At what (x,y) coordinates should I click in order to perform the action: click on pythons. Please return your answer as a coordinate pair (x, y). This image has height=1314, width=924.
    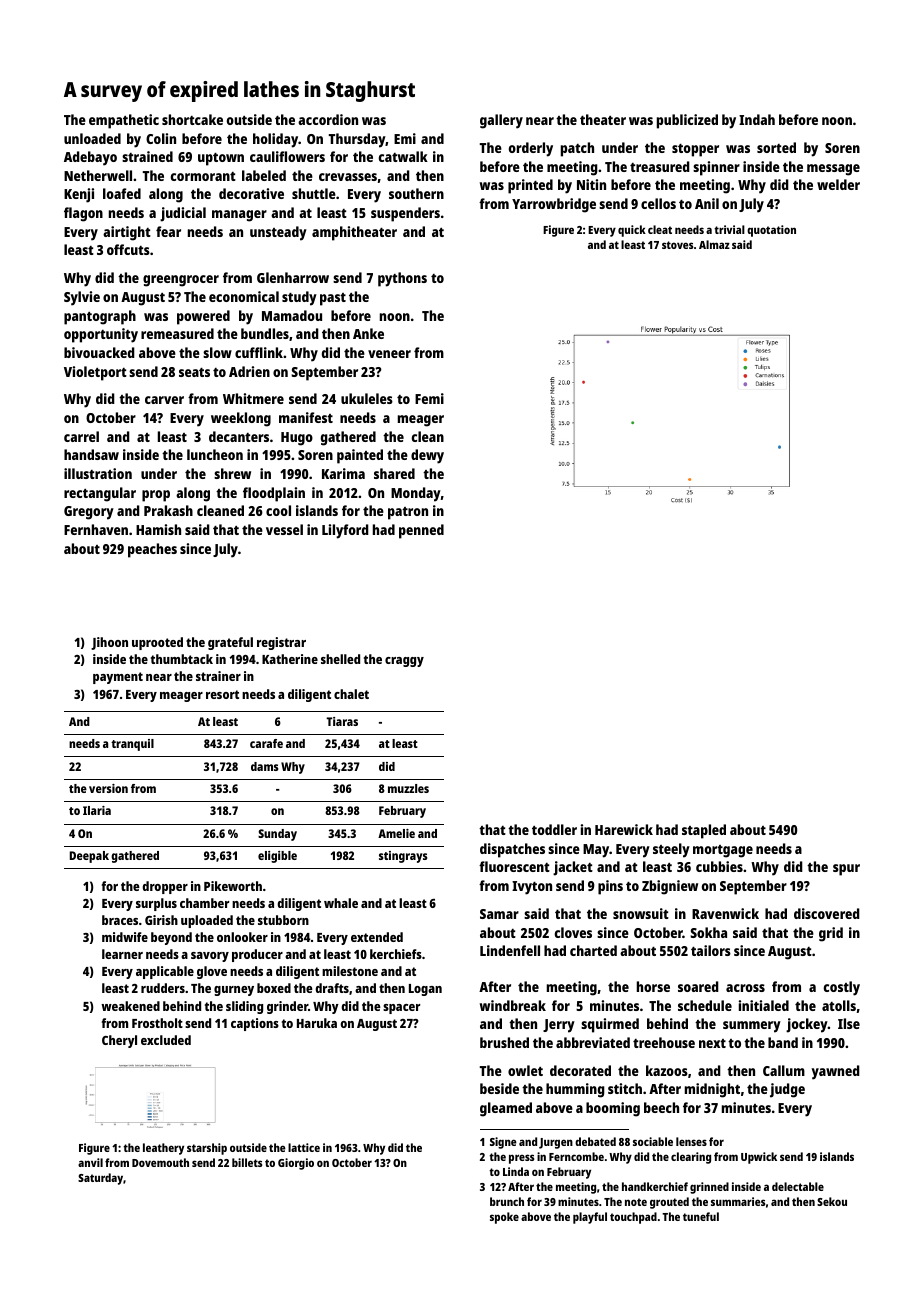
    Looking at the image, I should click on (402, 279).
